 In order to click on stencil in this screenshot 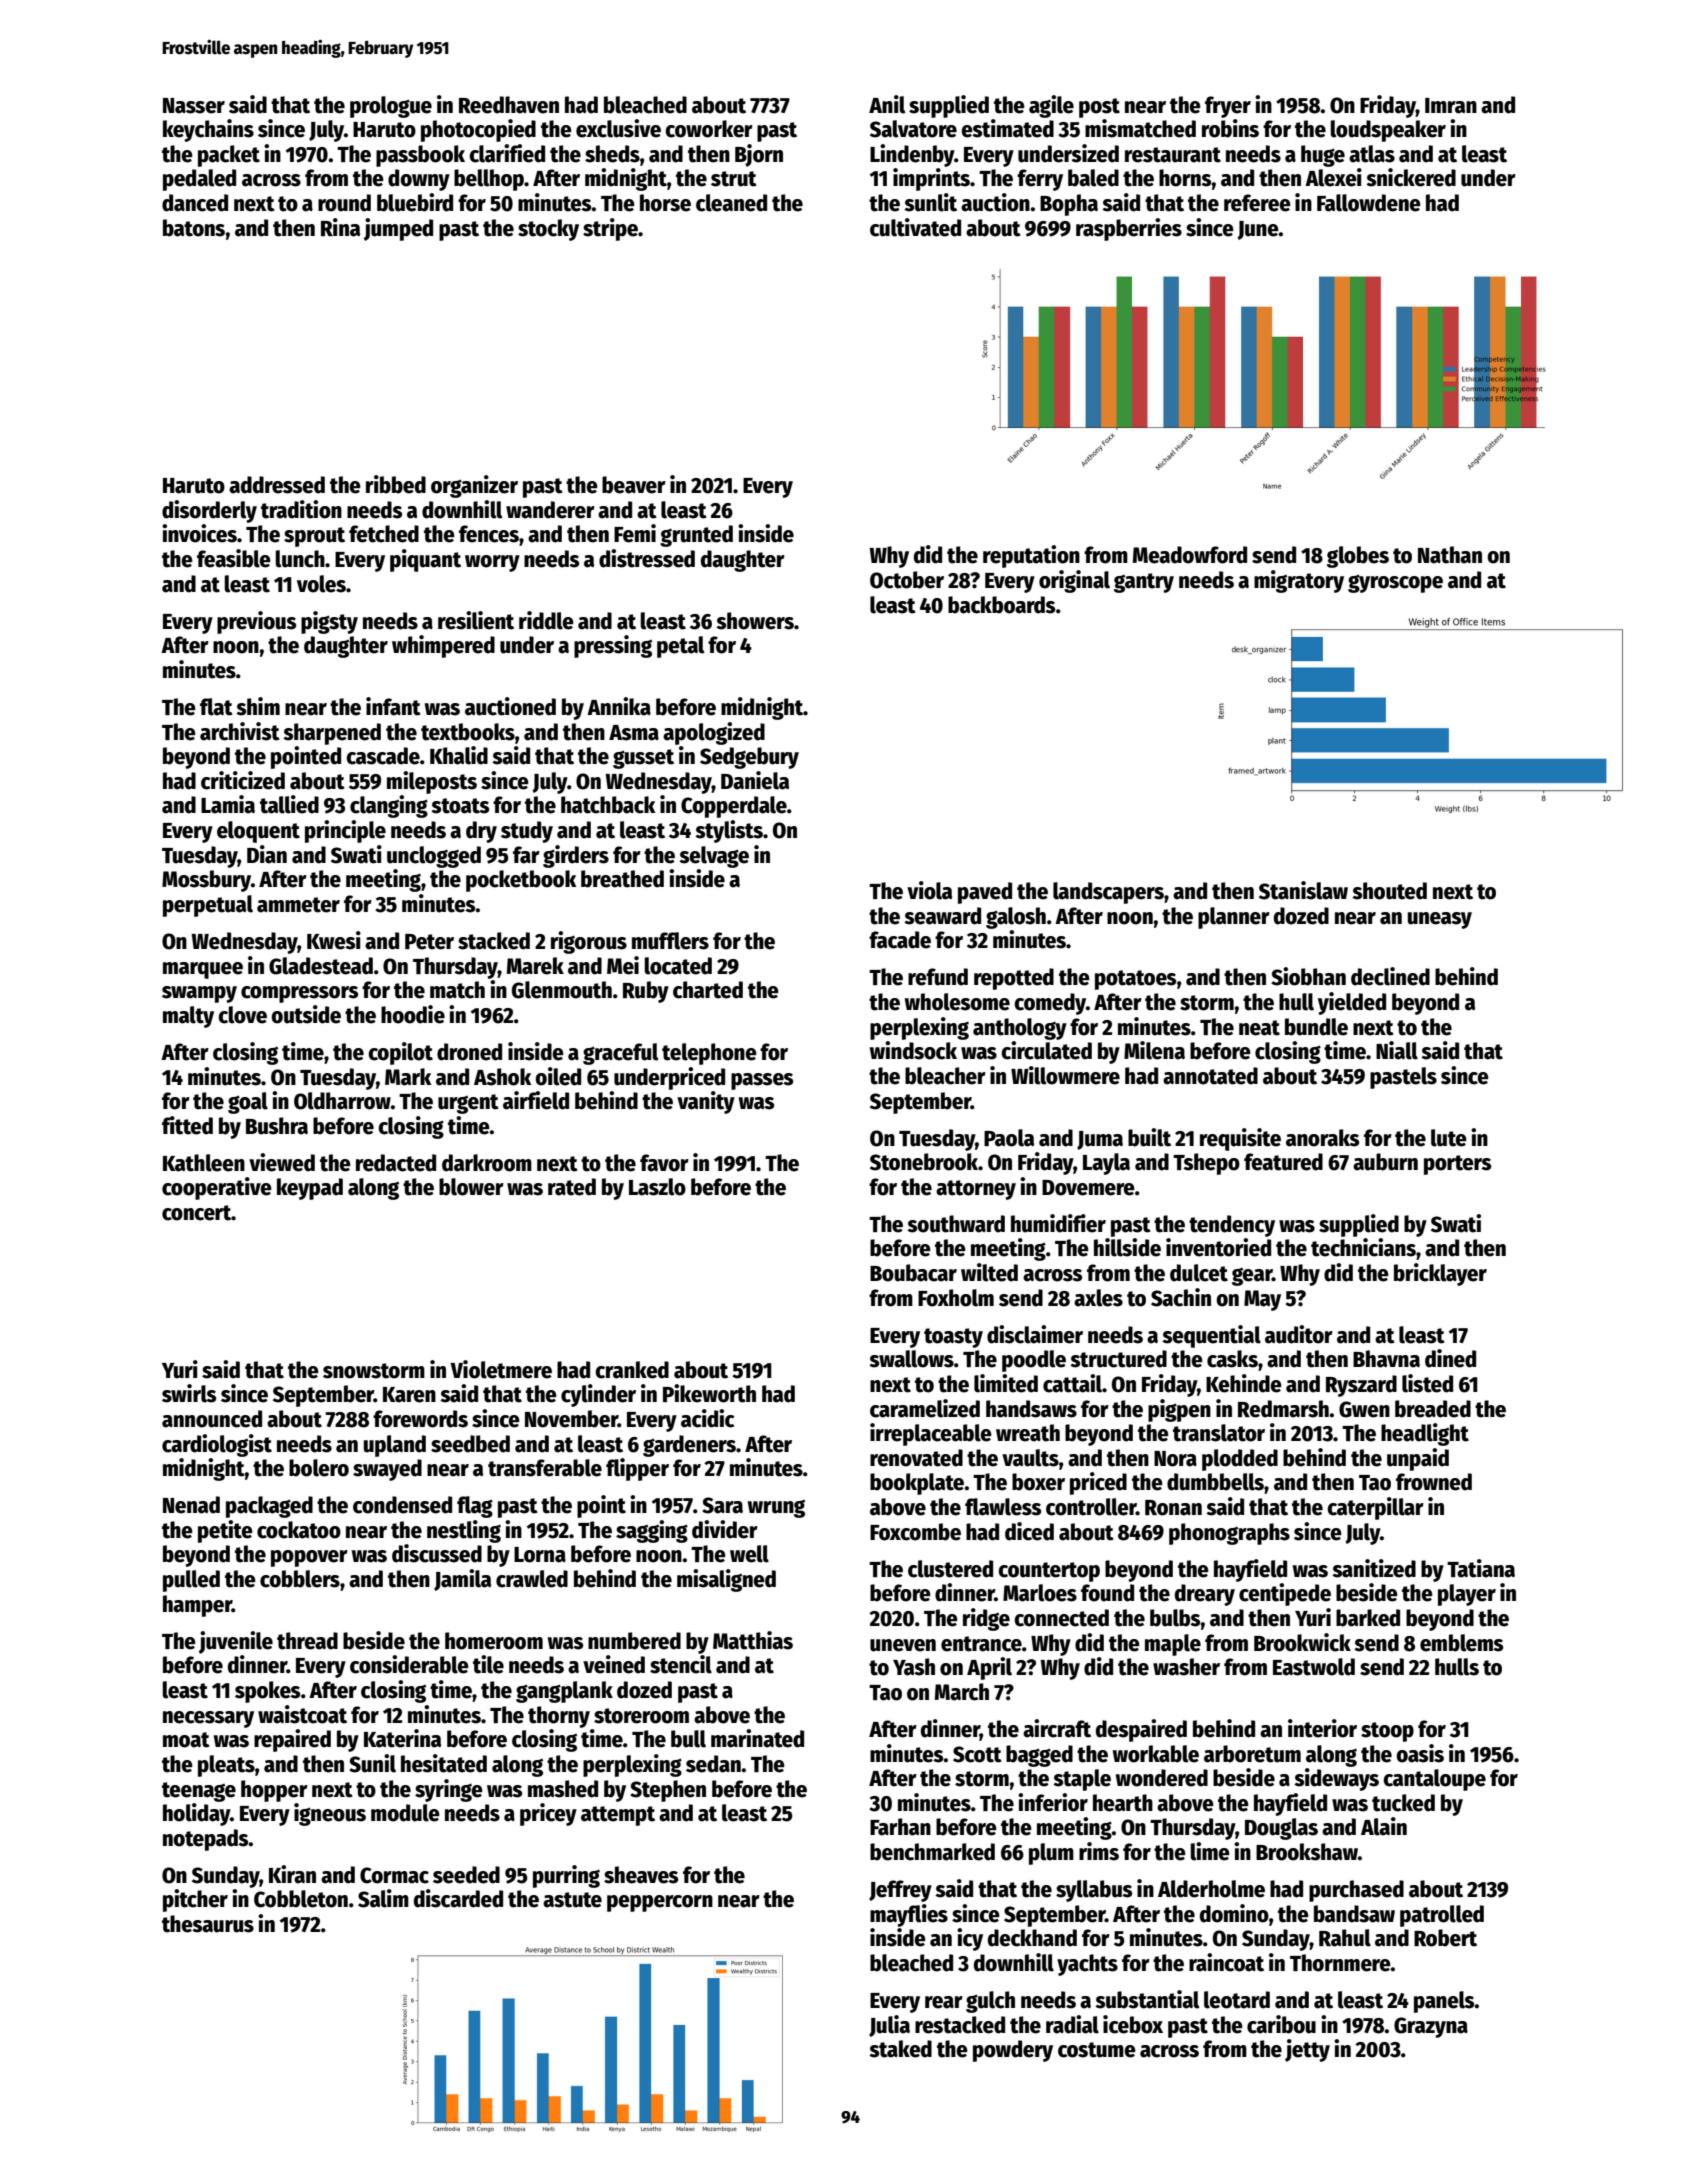, I will do `click(681, 1664)`.
